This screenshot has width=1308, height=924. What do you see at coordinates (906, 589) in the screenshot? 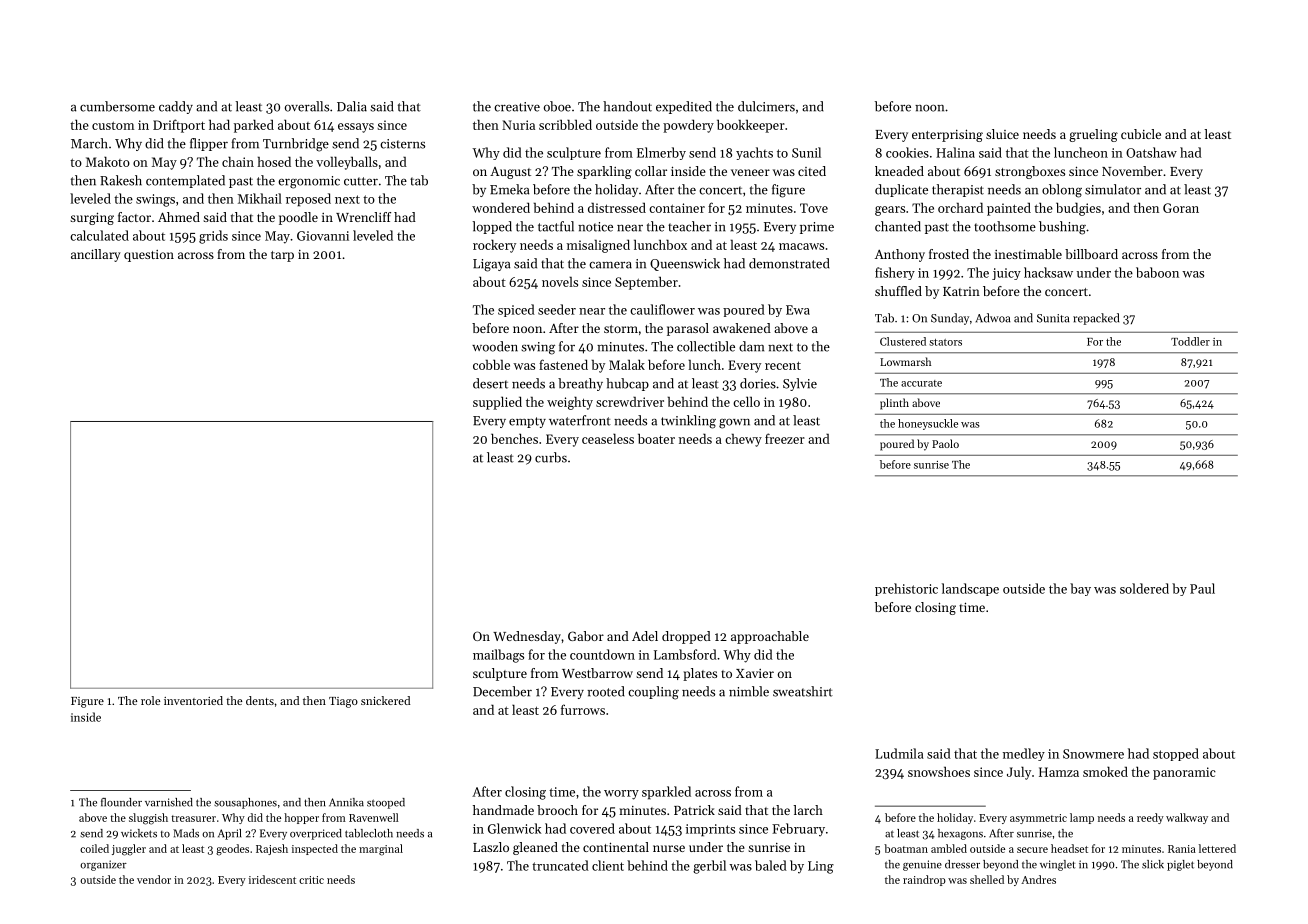
I see `prehistoric` at bounding box center [906, 589].
